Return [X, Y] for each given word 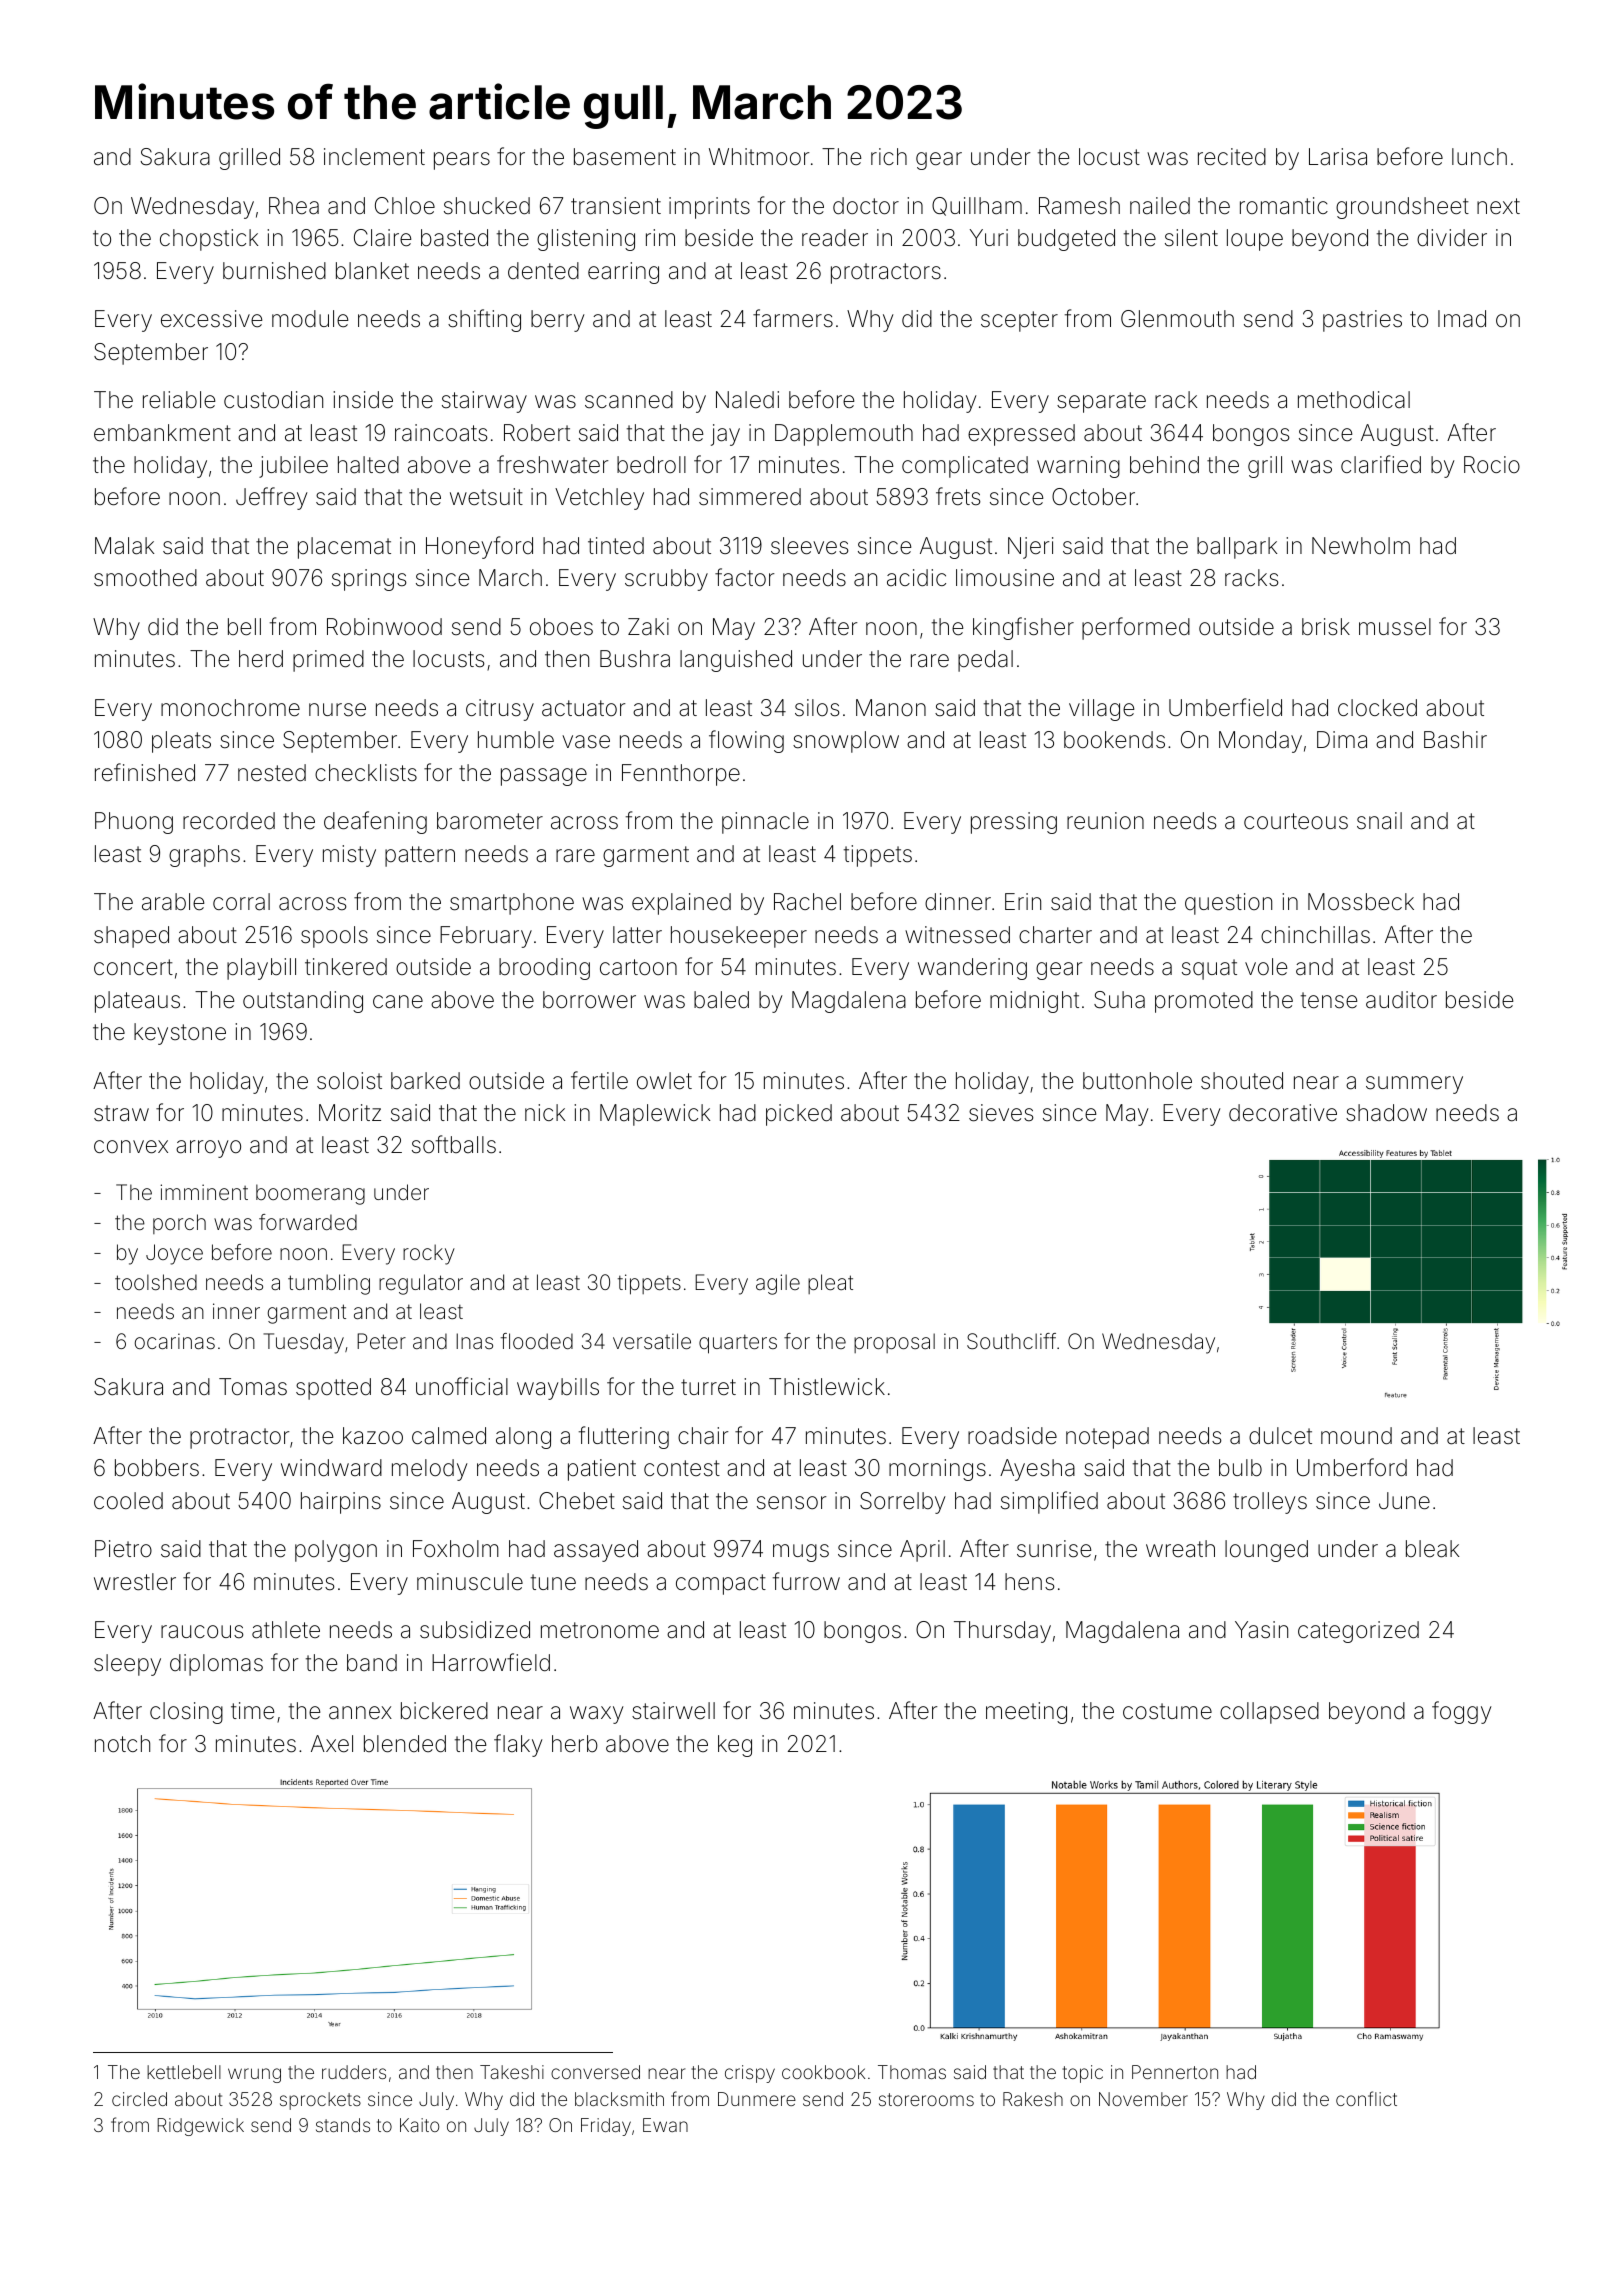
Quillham [977, 206]
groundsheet [1402, 208]
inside [363, 400]
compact [721, 1584]
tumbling [329, 1284]
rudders [354, 2072]
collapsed [1269, 1713]
